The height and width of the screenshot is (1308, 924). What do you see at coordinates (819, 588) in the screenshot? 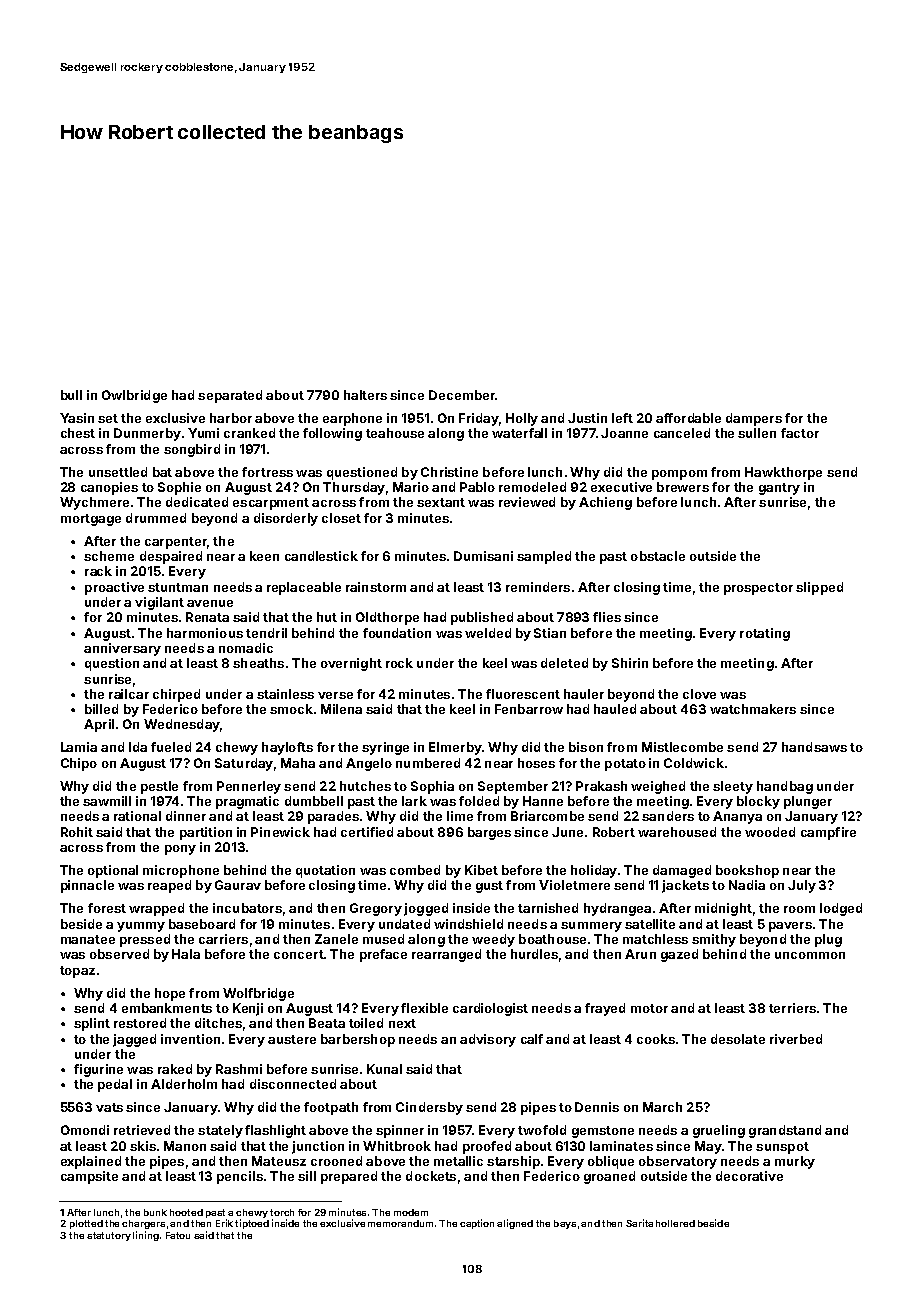
I see `slipped` at bounding box center [819, 588].
